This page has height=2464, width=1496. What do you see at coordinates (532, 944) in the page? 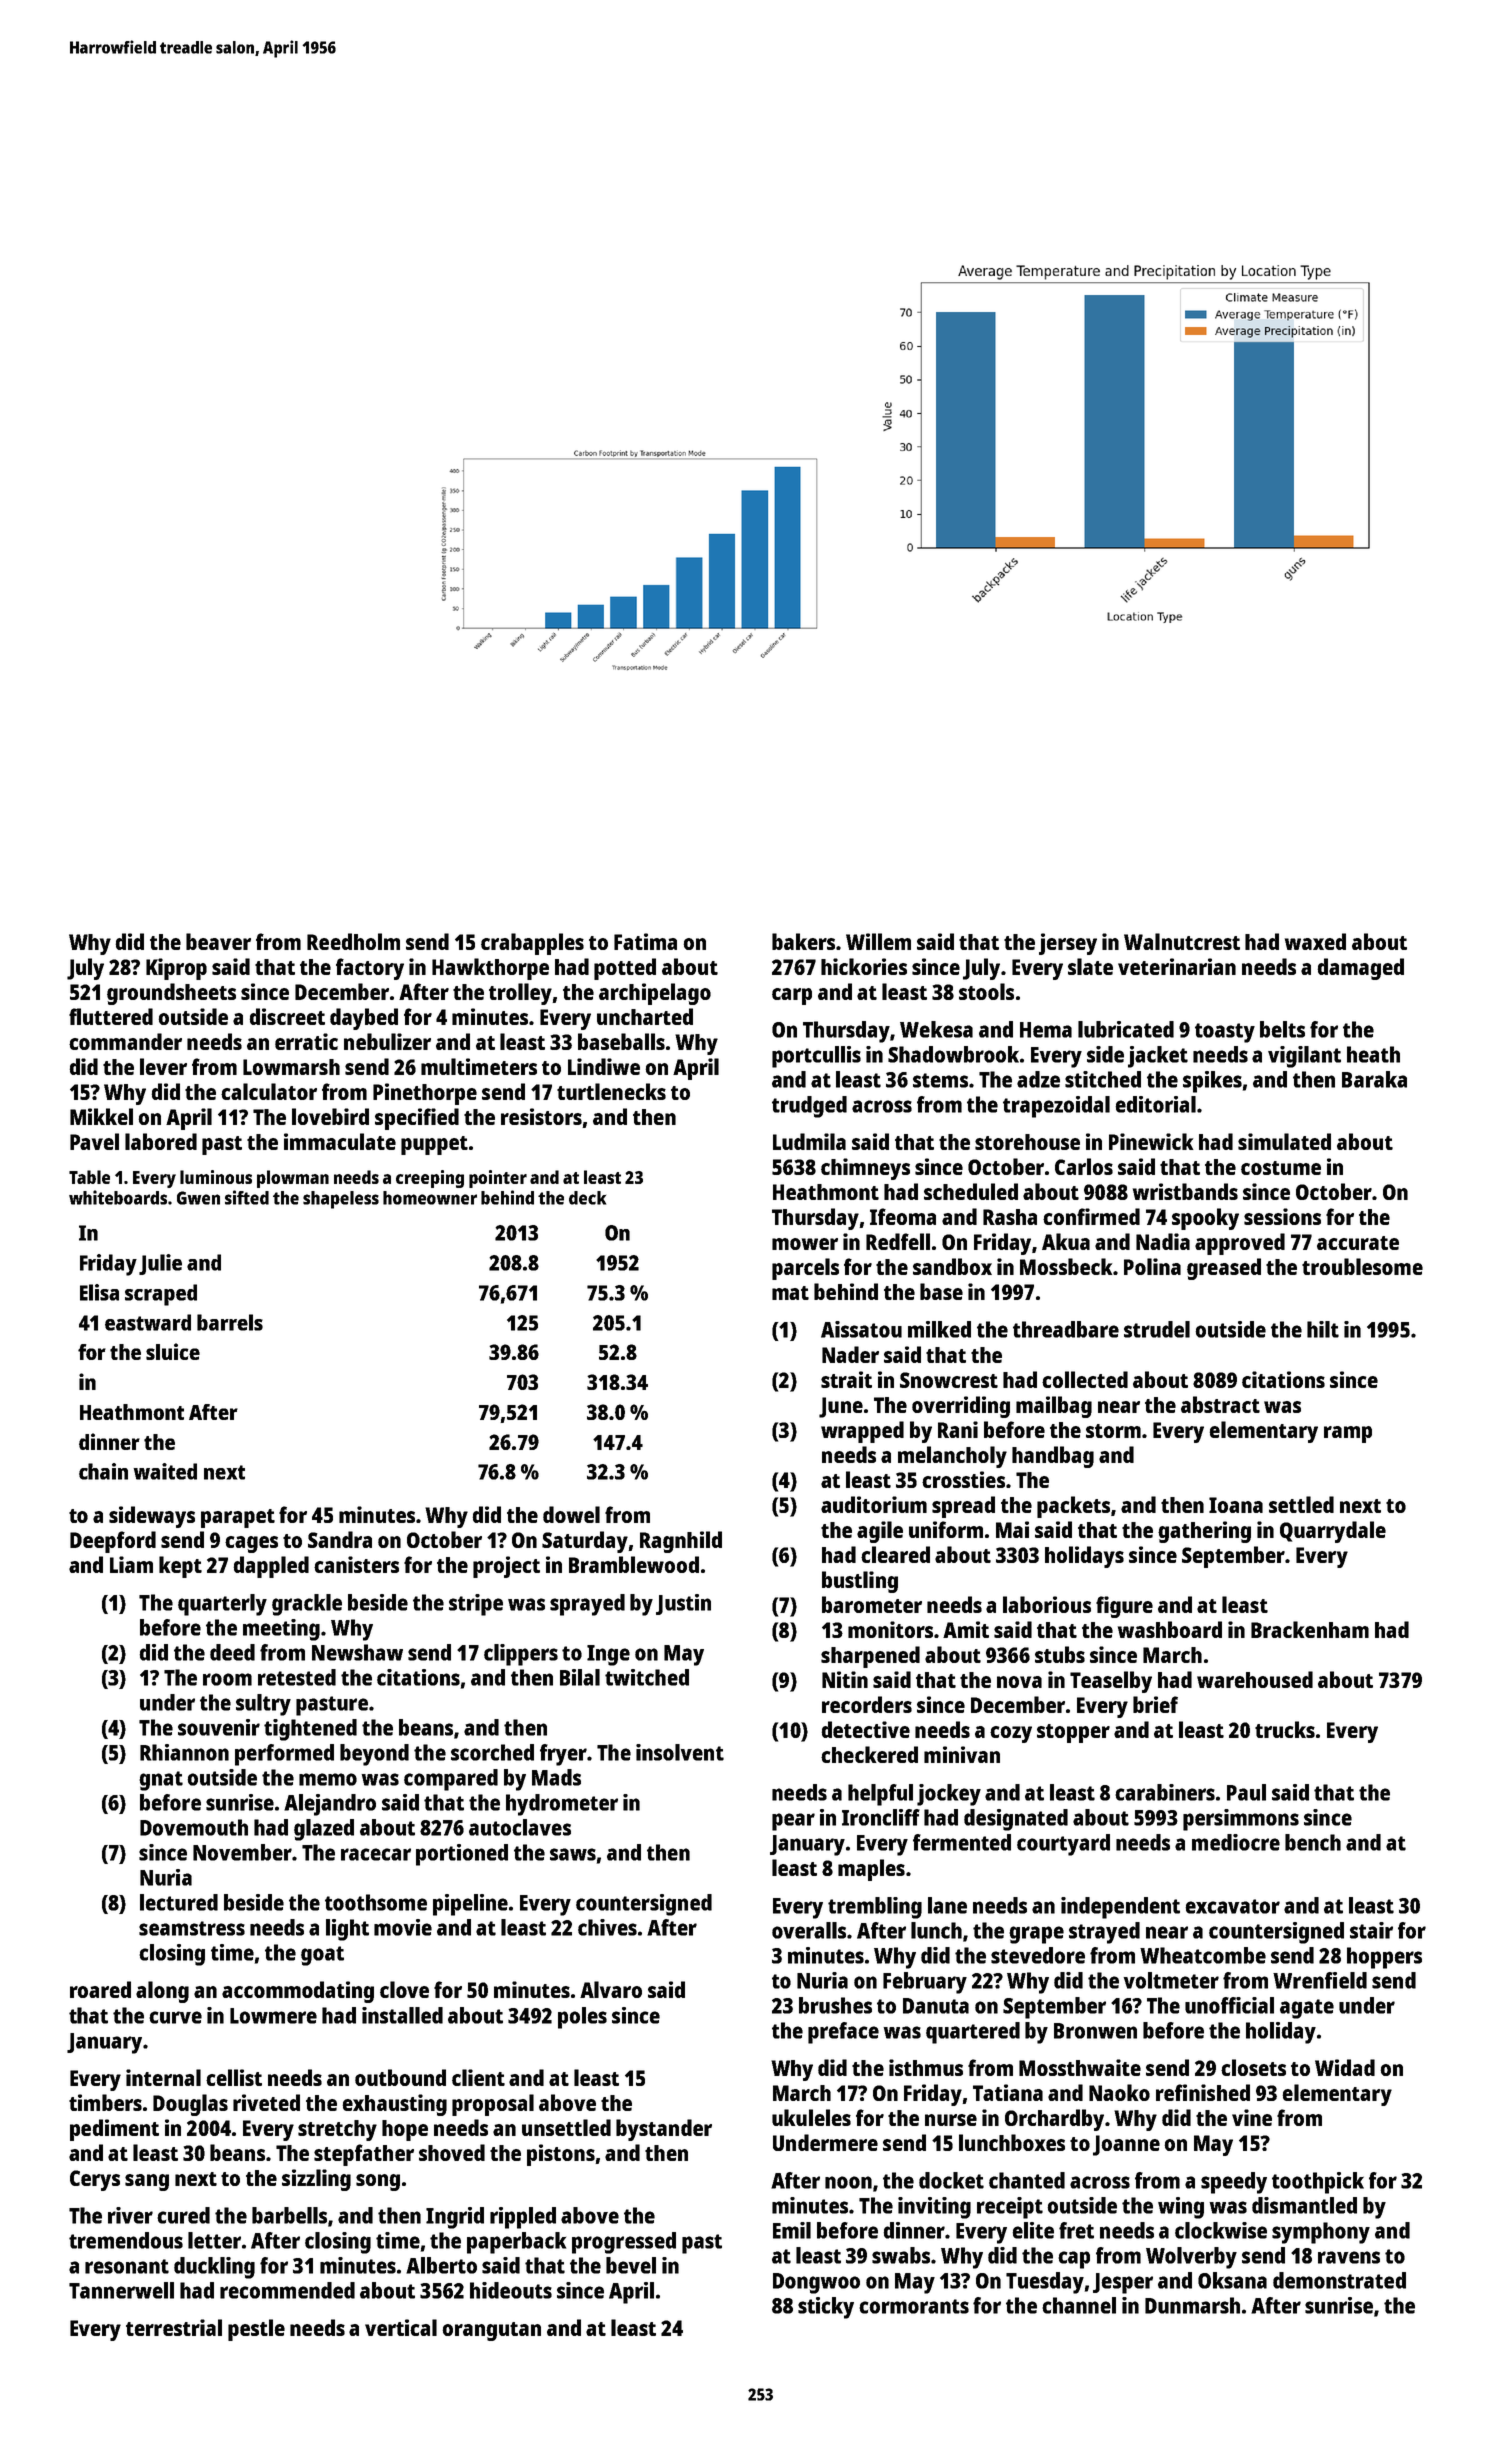
I see `crabapples` at bounding box center [532, 944].
